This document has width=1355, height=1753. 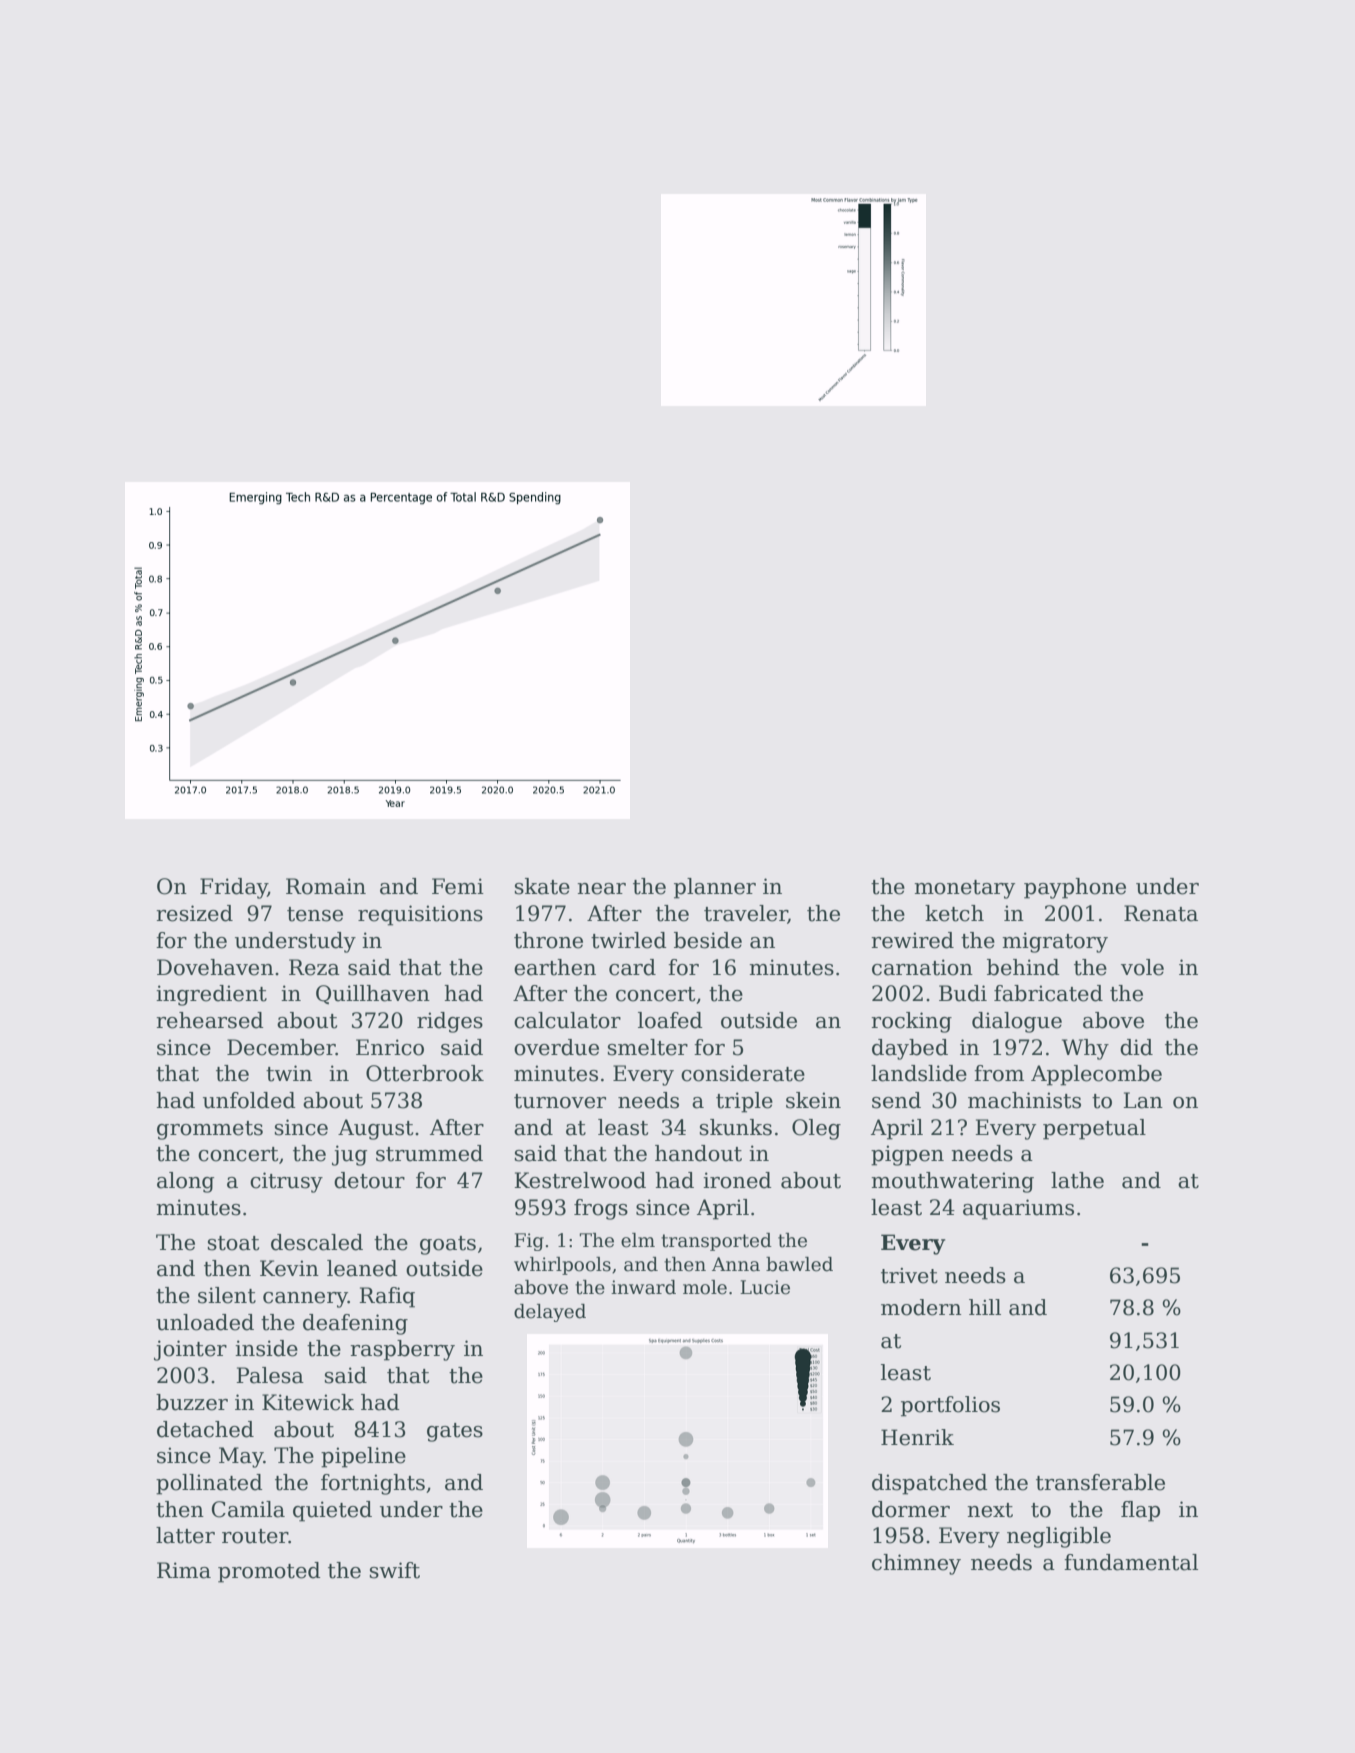 What do you see at coordinates (952, 1182) in the document?
I see `mouthwatering` at bounding box center [952, 1182].
